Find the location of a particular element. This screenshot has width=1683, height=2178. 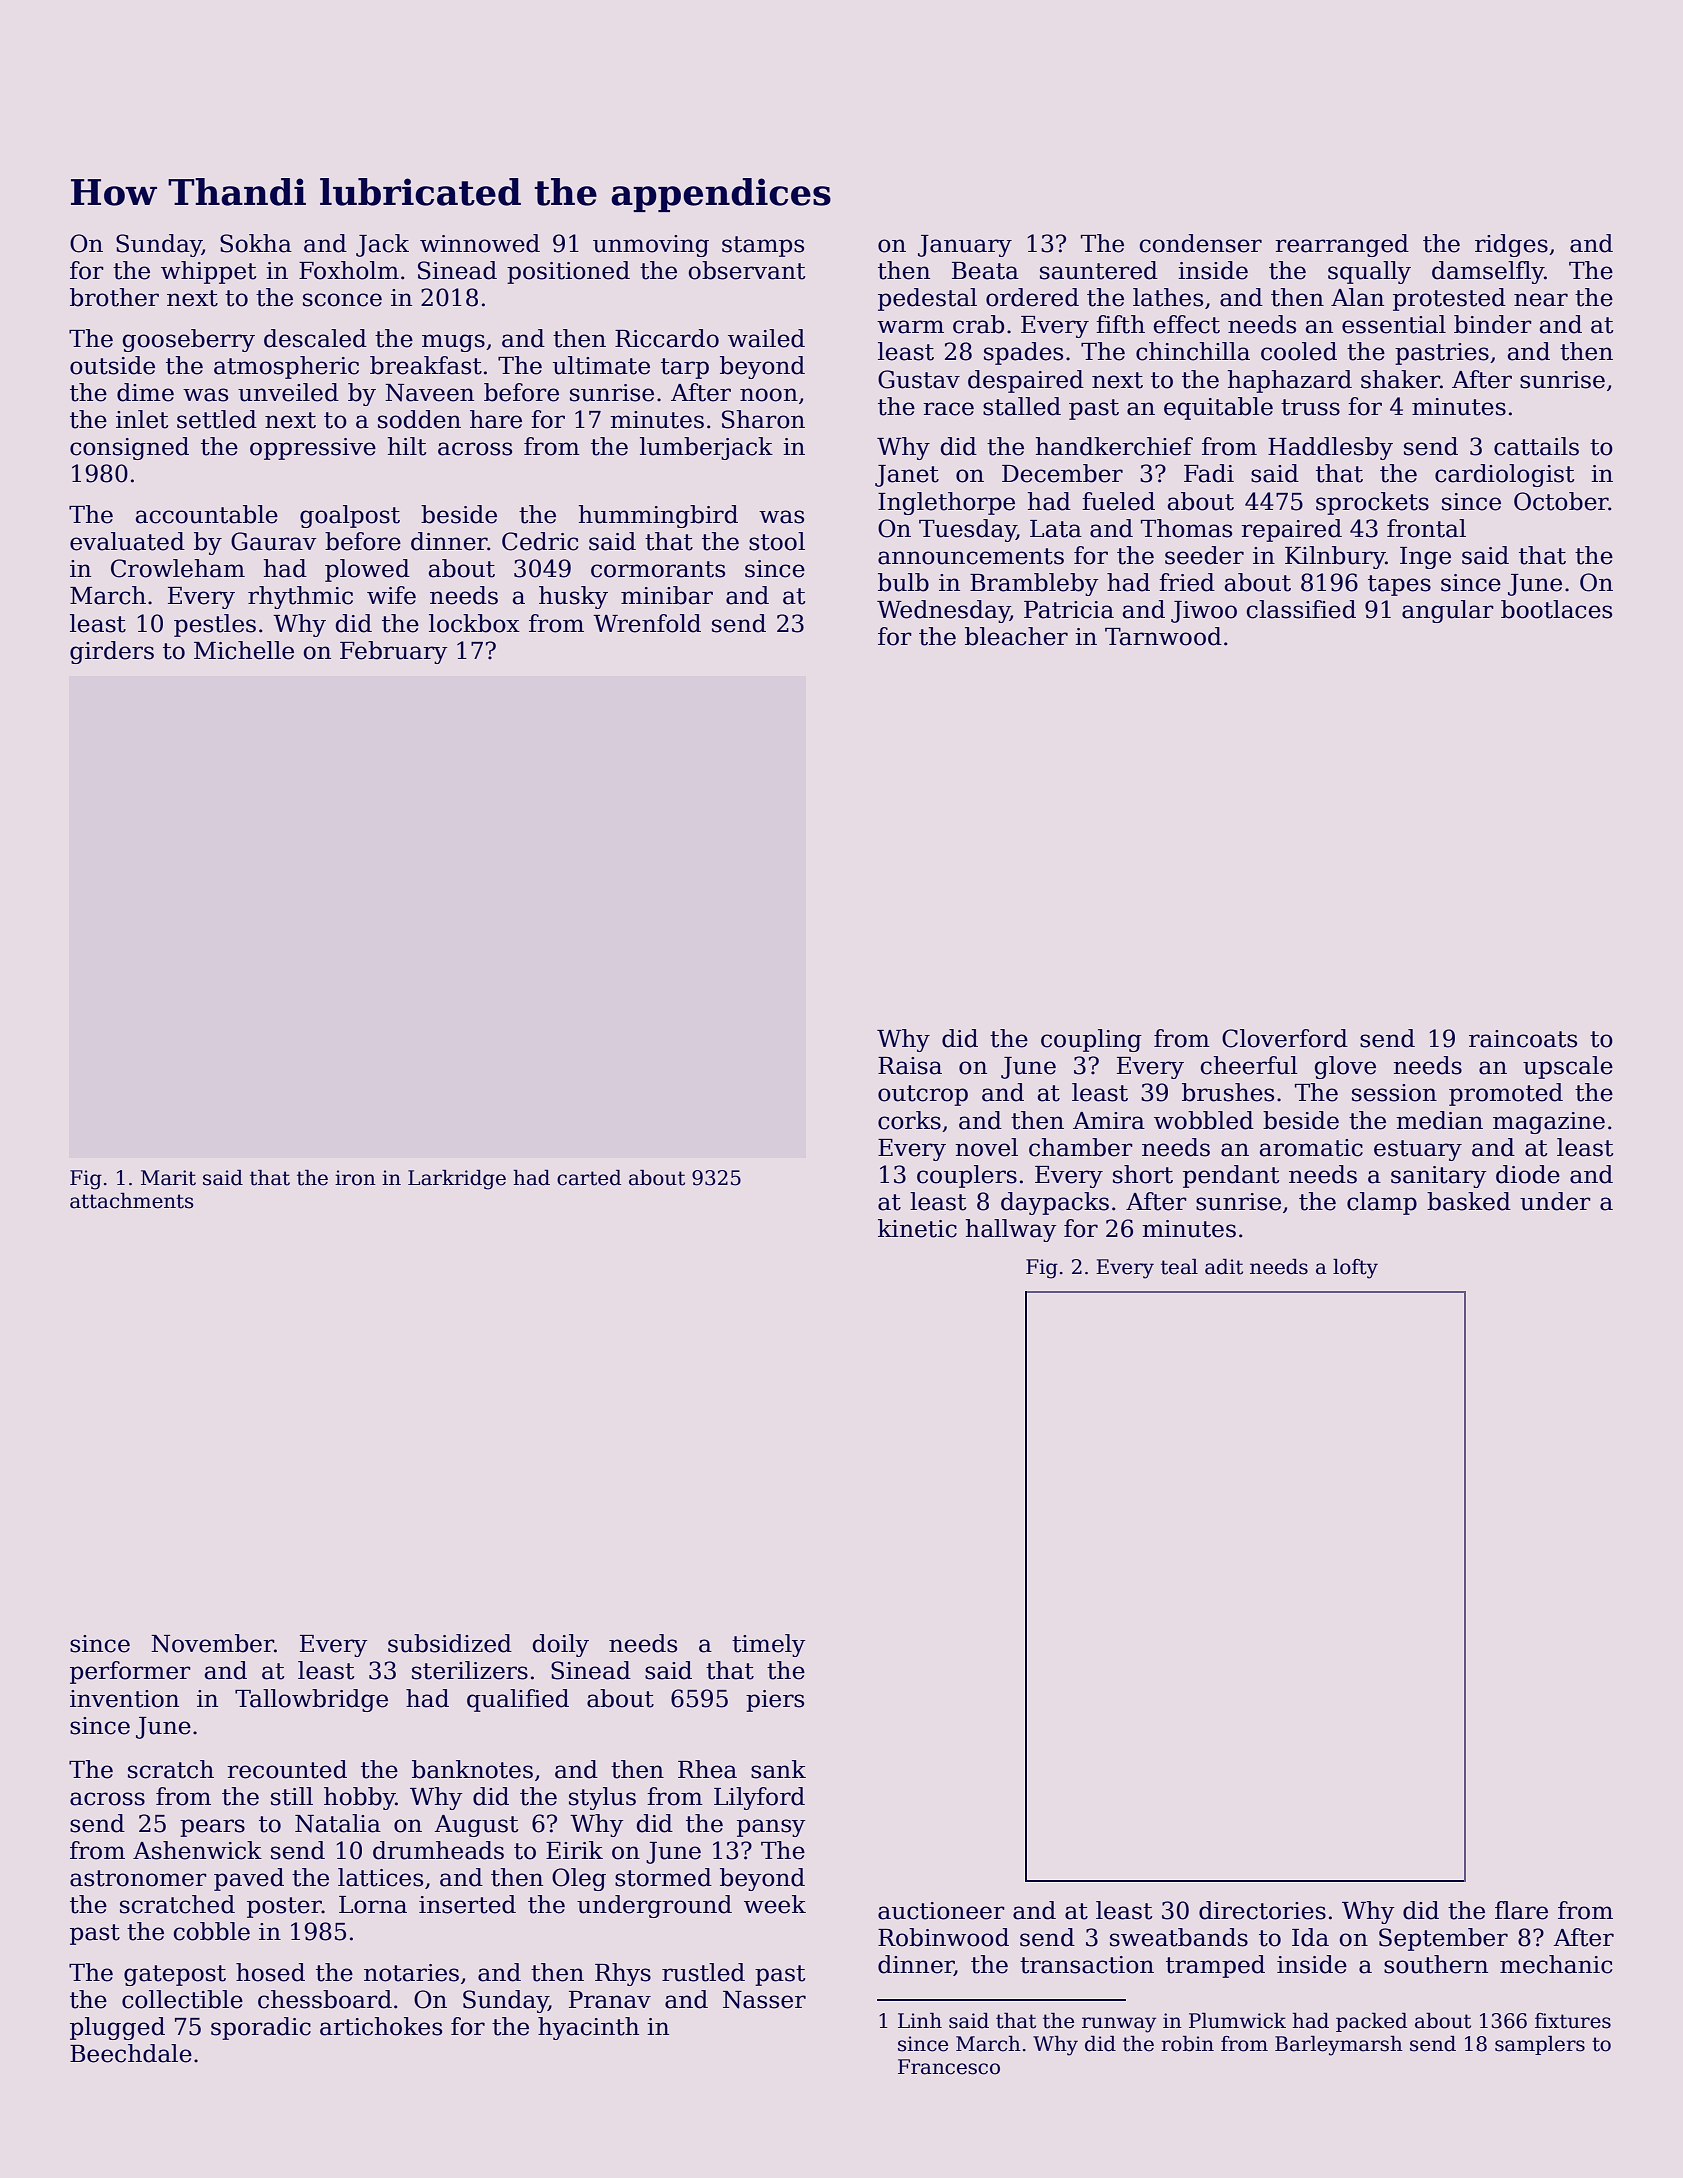

Tallowbridge is located at coordinates (311, 1700).
